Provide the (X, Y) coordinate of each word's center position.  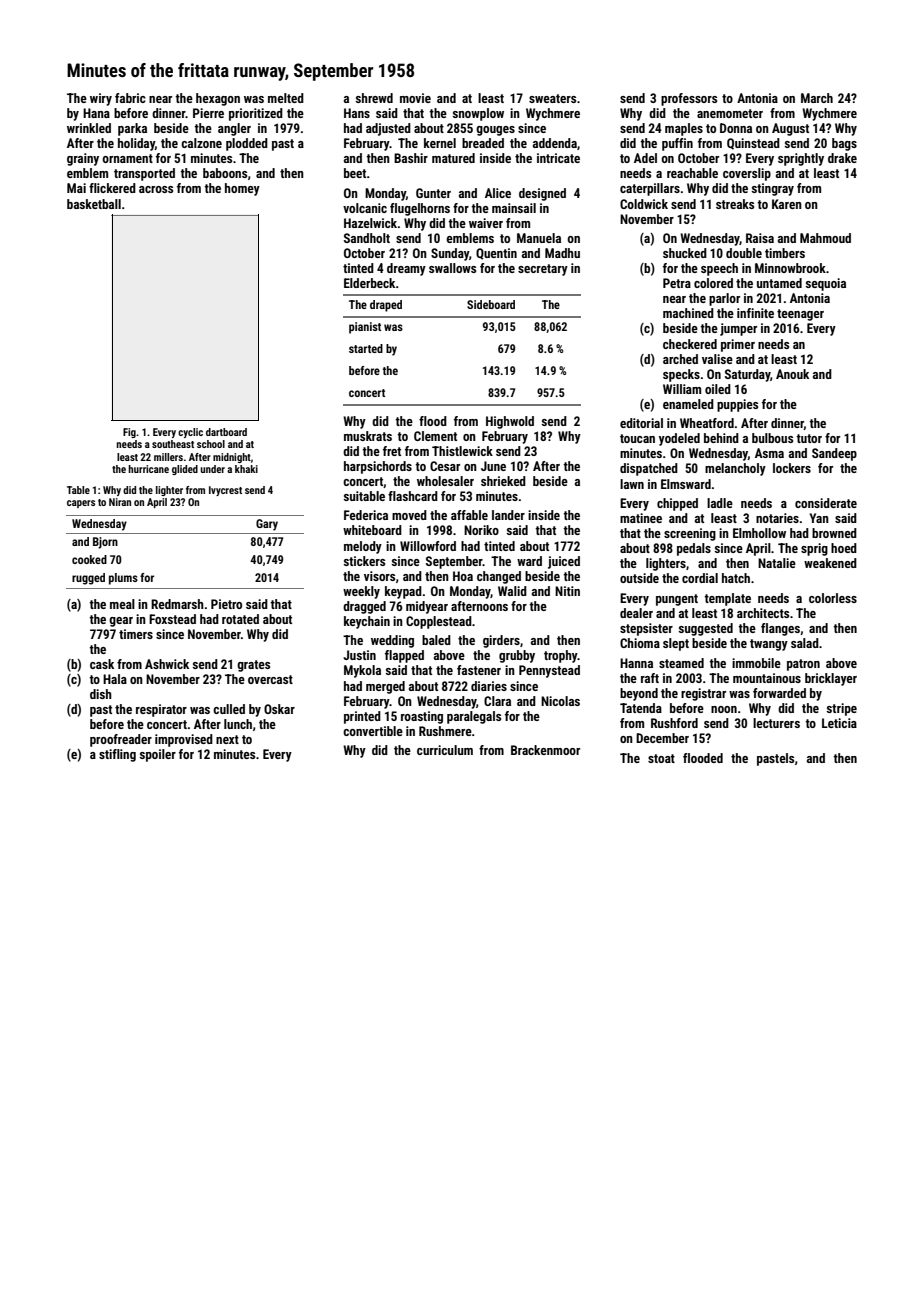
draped (386, 306)
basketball (94, 204)
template (727, 599)
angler (234, 129)
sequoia (826, 284)
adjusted (388, 129)
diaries (489, 686)
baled (436, 640)
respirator (161, 710)
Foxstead (172, 619)
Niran (120, 502)
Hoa (463, 576)
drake (842, 158)
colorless (833, 598)
